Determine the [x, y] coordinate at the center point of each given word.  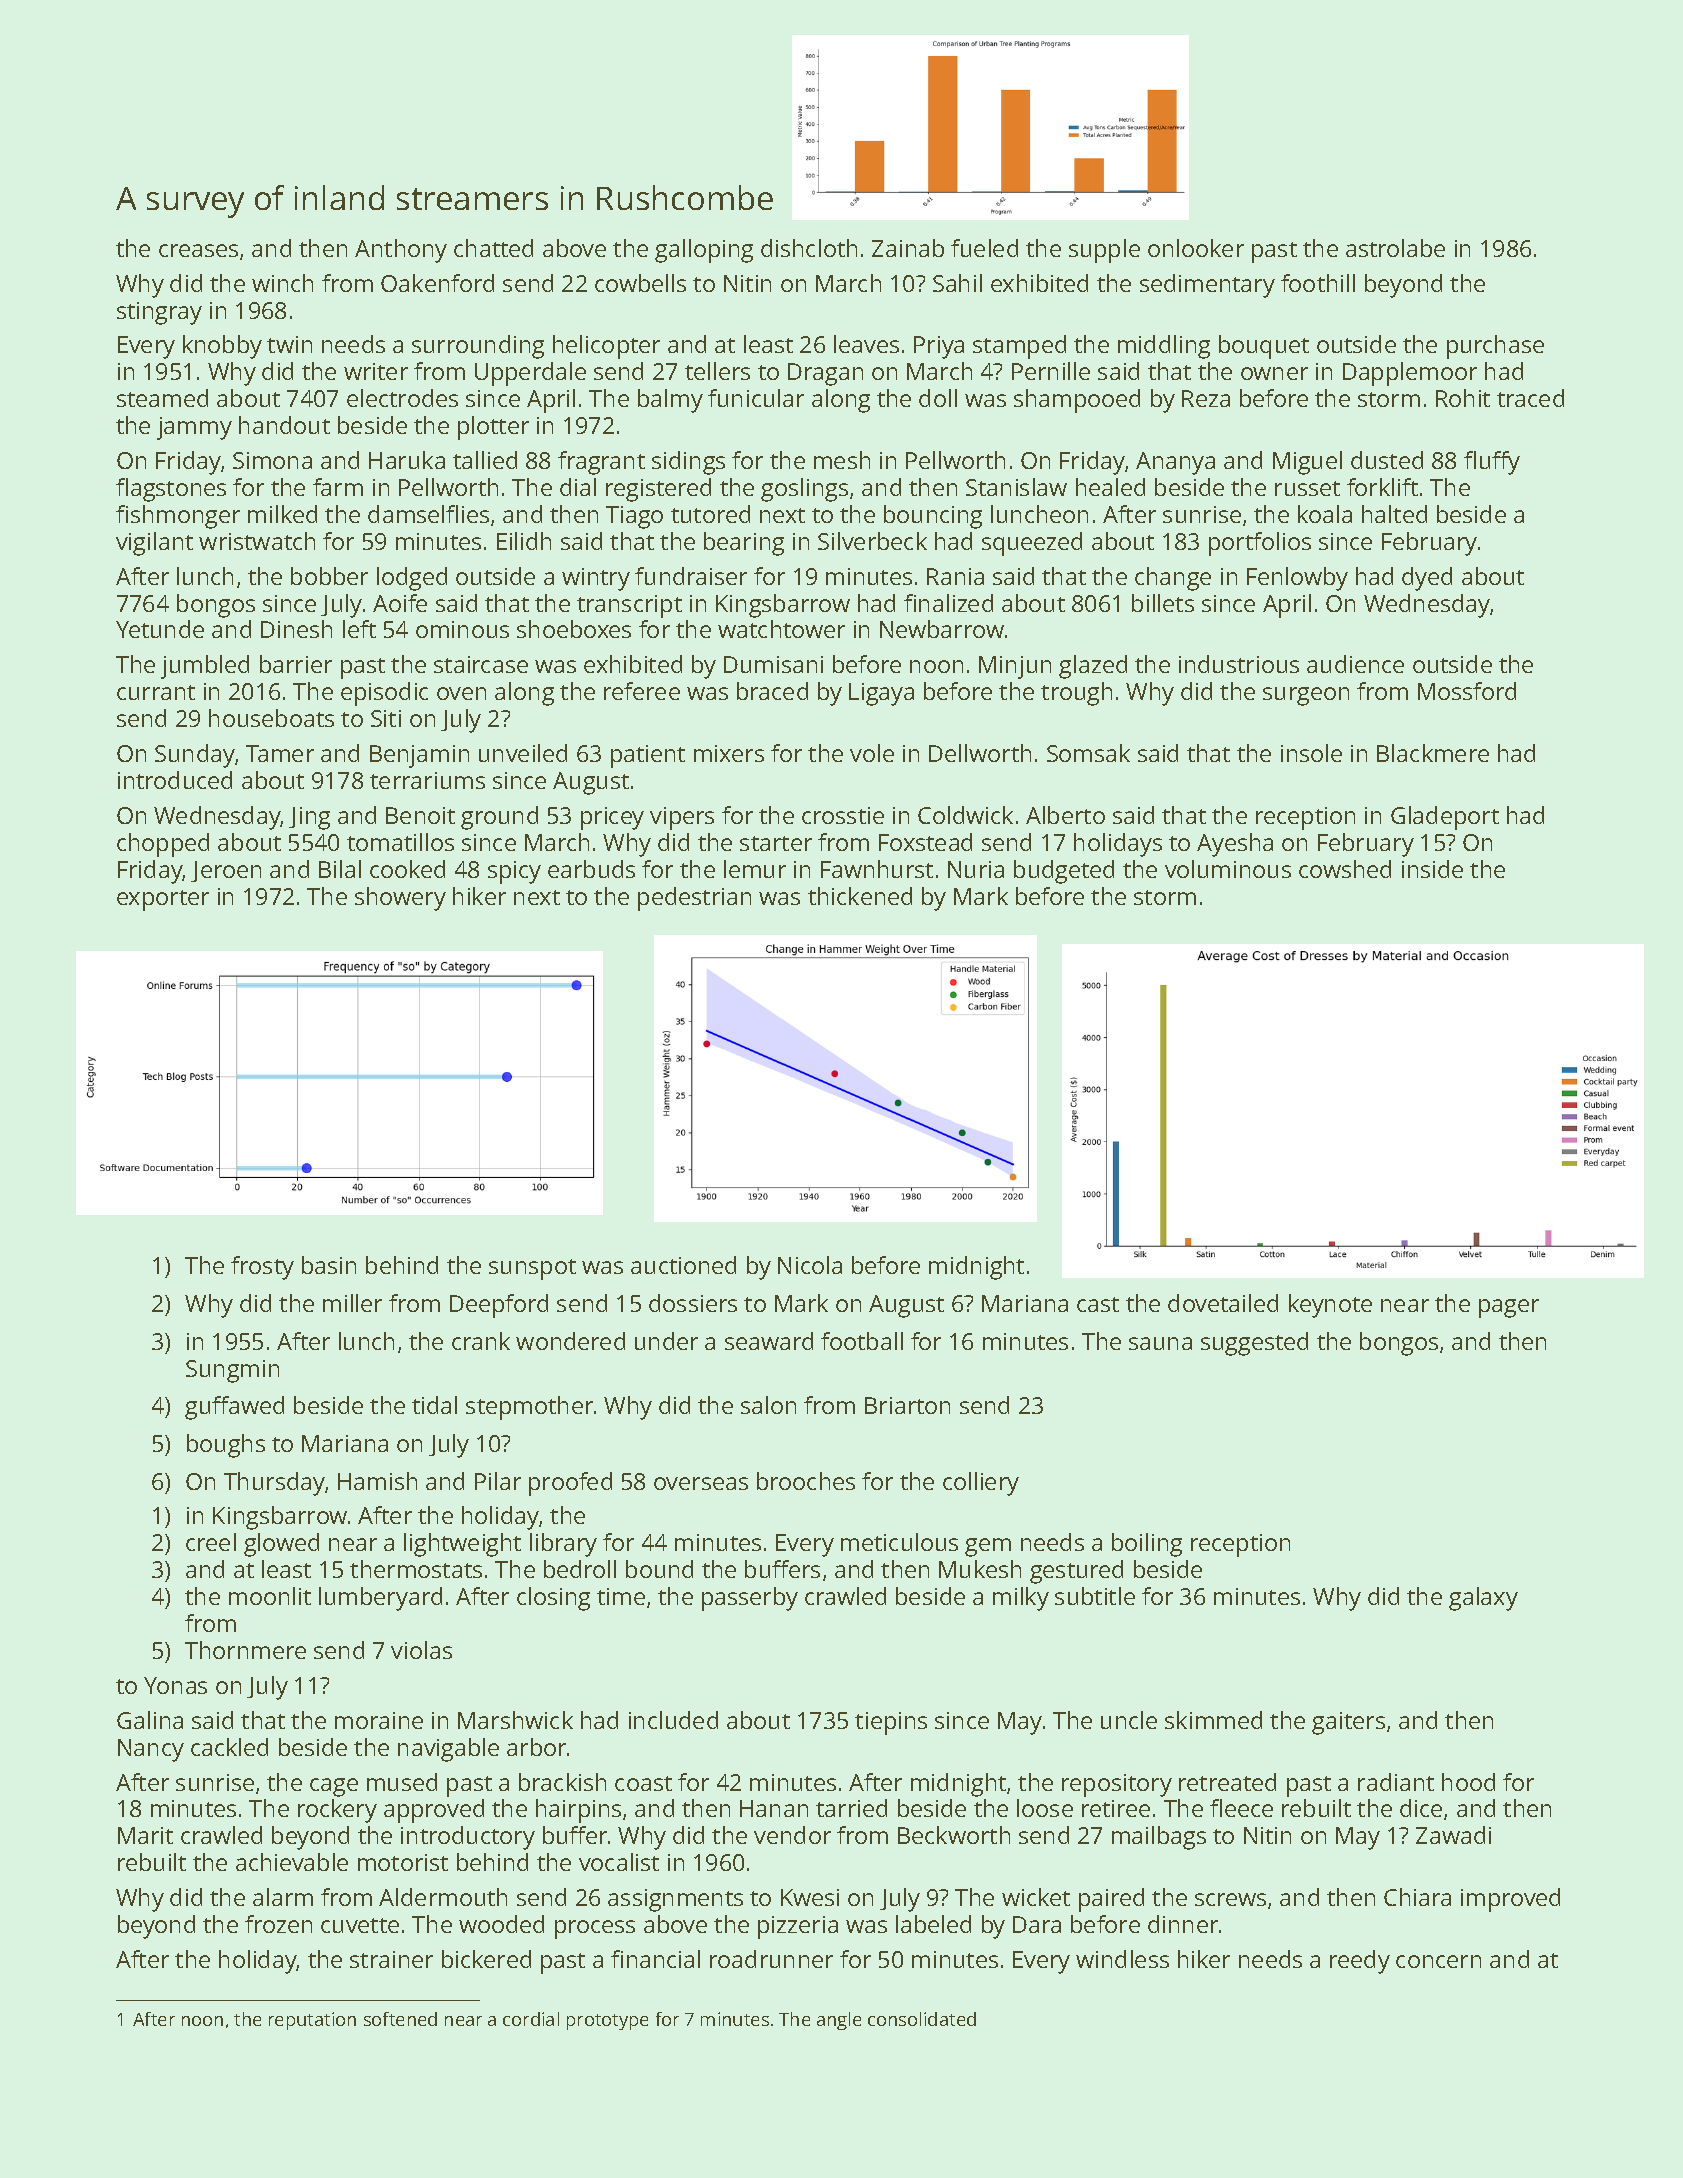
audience [1355, 664]
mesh [842, 460]
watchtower [781, 629]
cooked [407, 869]
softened [400, 2019]
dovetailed [1223, 1303]
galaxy [1483, 1599]
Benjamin [419, 756]
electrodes [402, 398]
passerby [750, 1599]
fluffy [1492, 463]
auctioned [683, 1265]
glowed [281, 1545]
